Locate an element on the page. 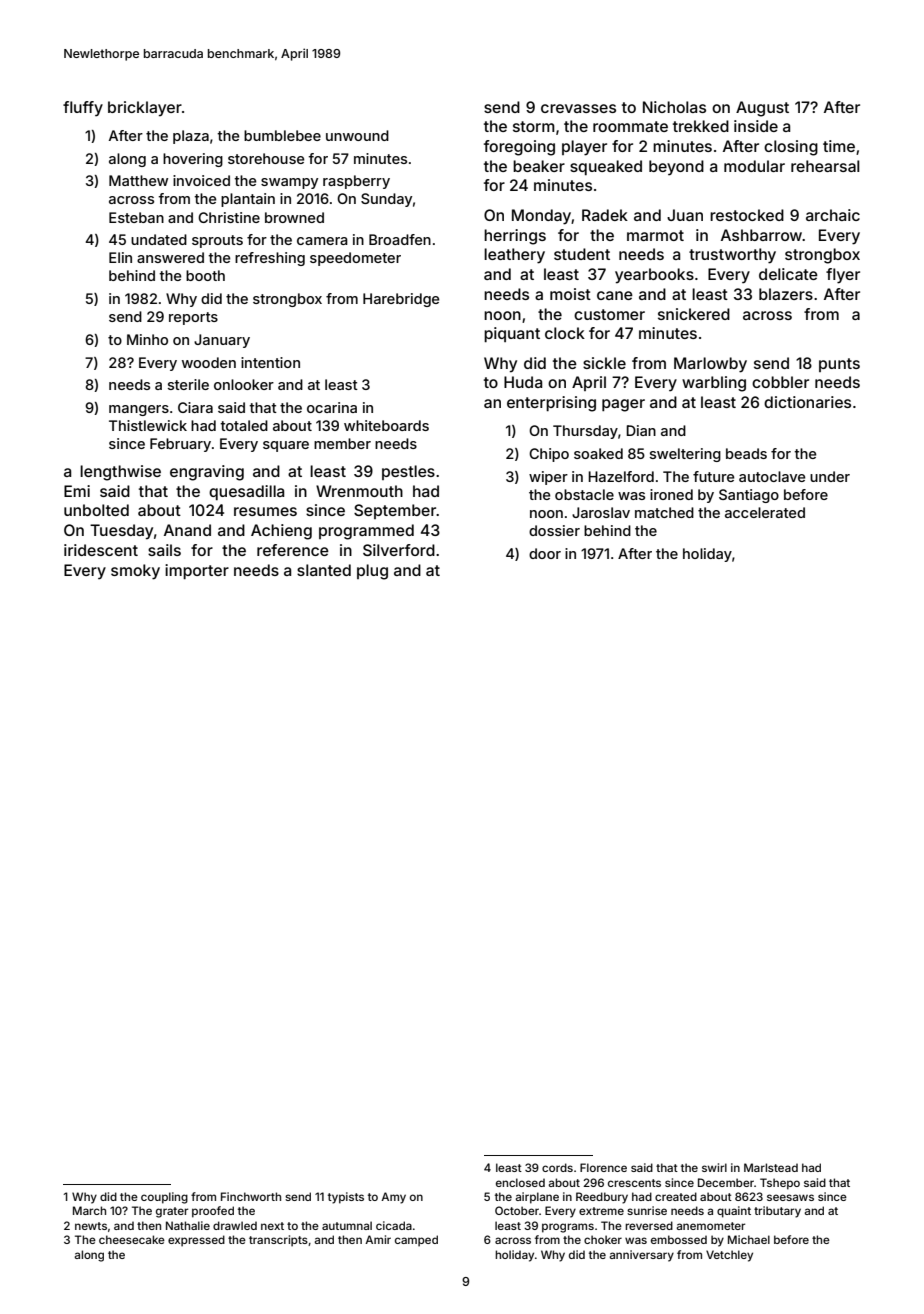  anniversary is located at coordinates (641, 1256).
